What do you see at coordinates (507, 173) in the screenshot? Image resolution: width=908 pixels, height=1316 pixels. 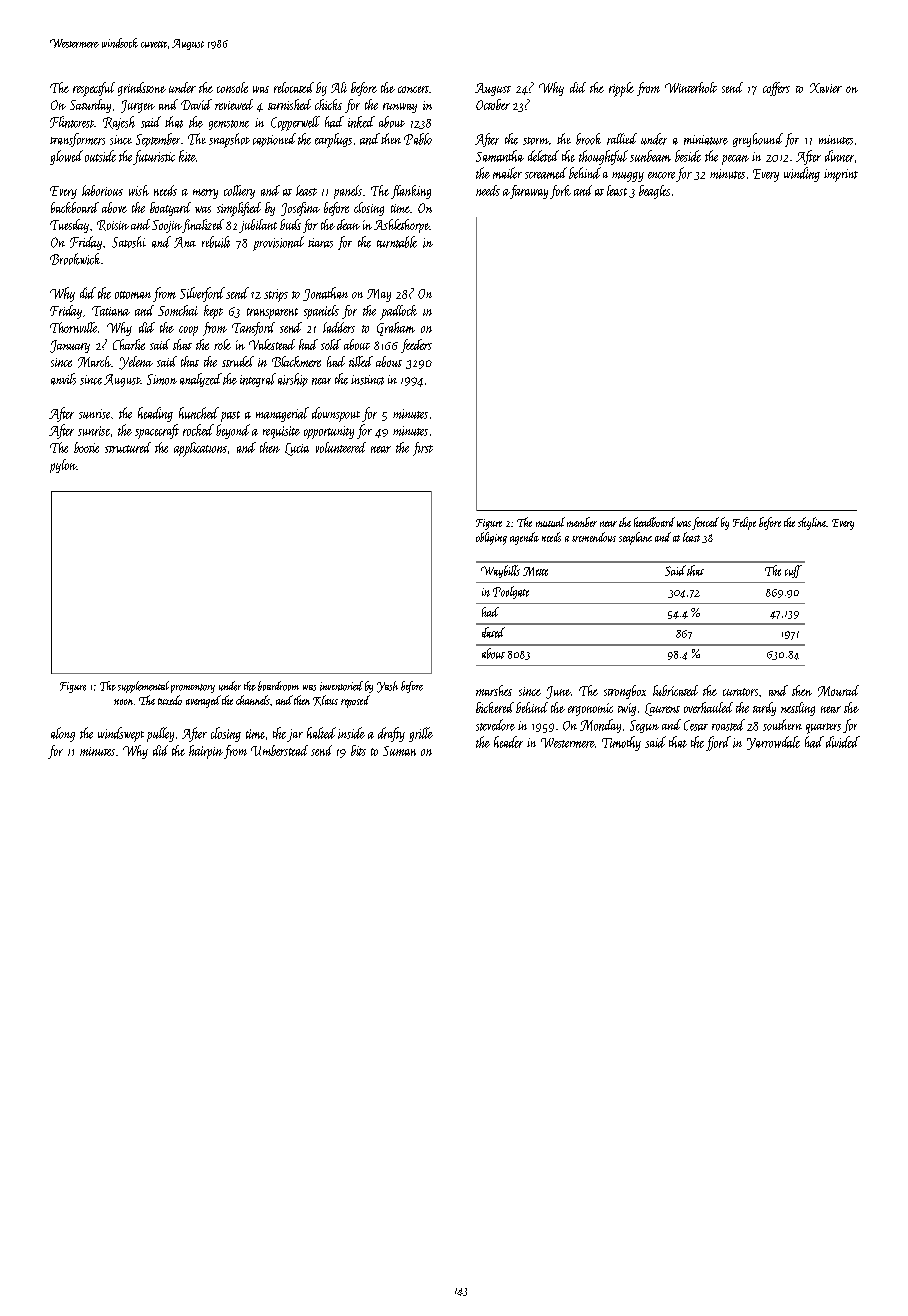 I see `mailer` at bounding box center [507, 173].
